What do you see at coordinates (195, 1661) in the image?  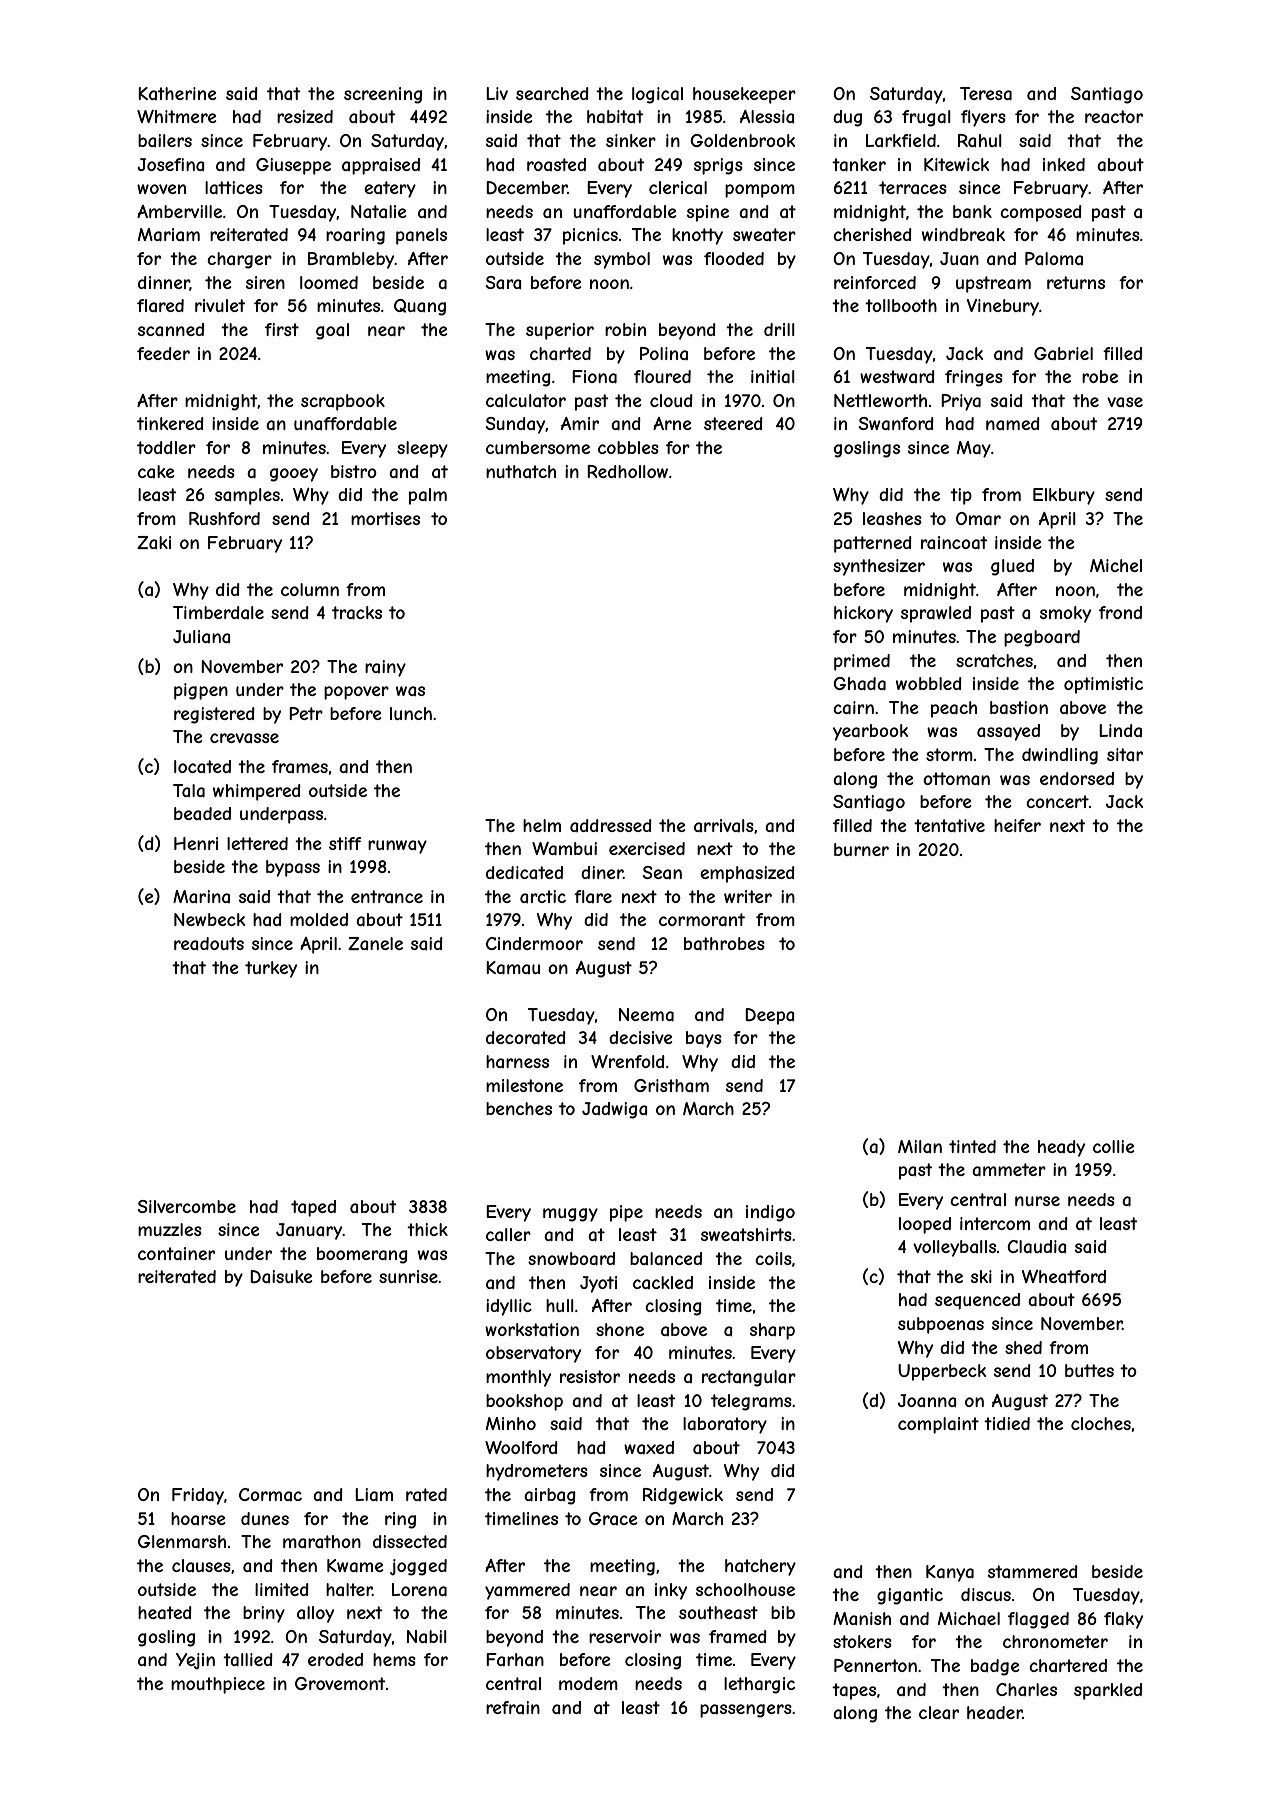 I see `Yejin` at bounding box center [195, 1661].
